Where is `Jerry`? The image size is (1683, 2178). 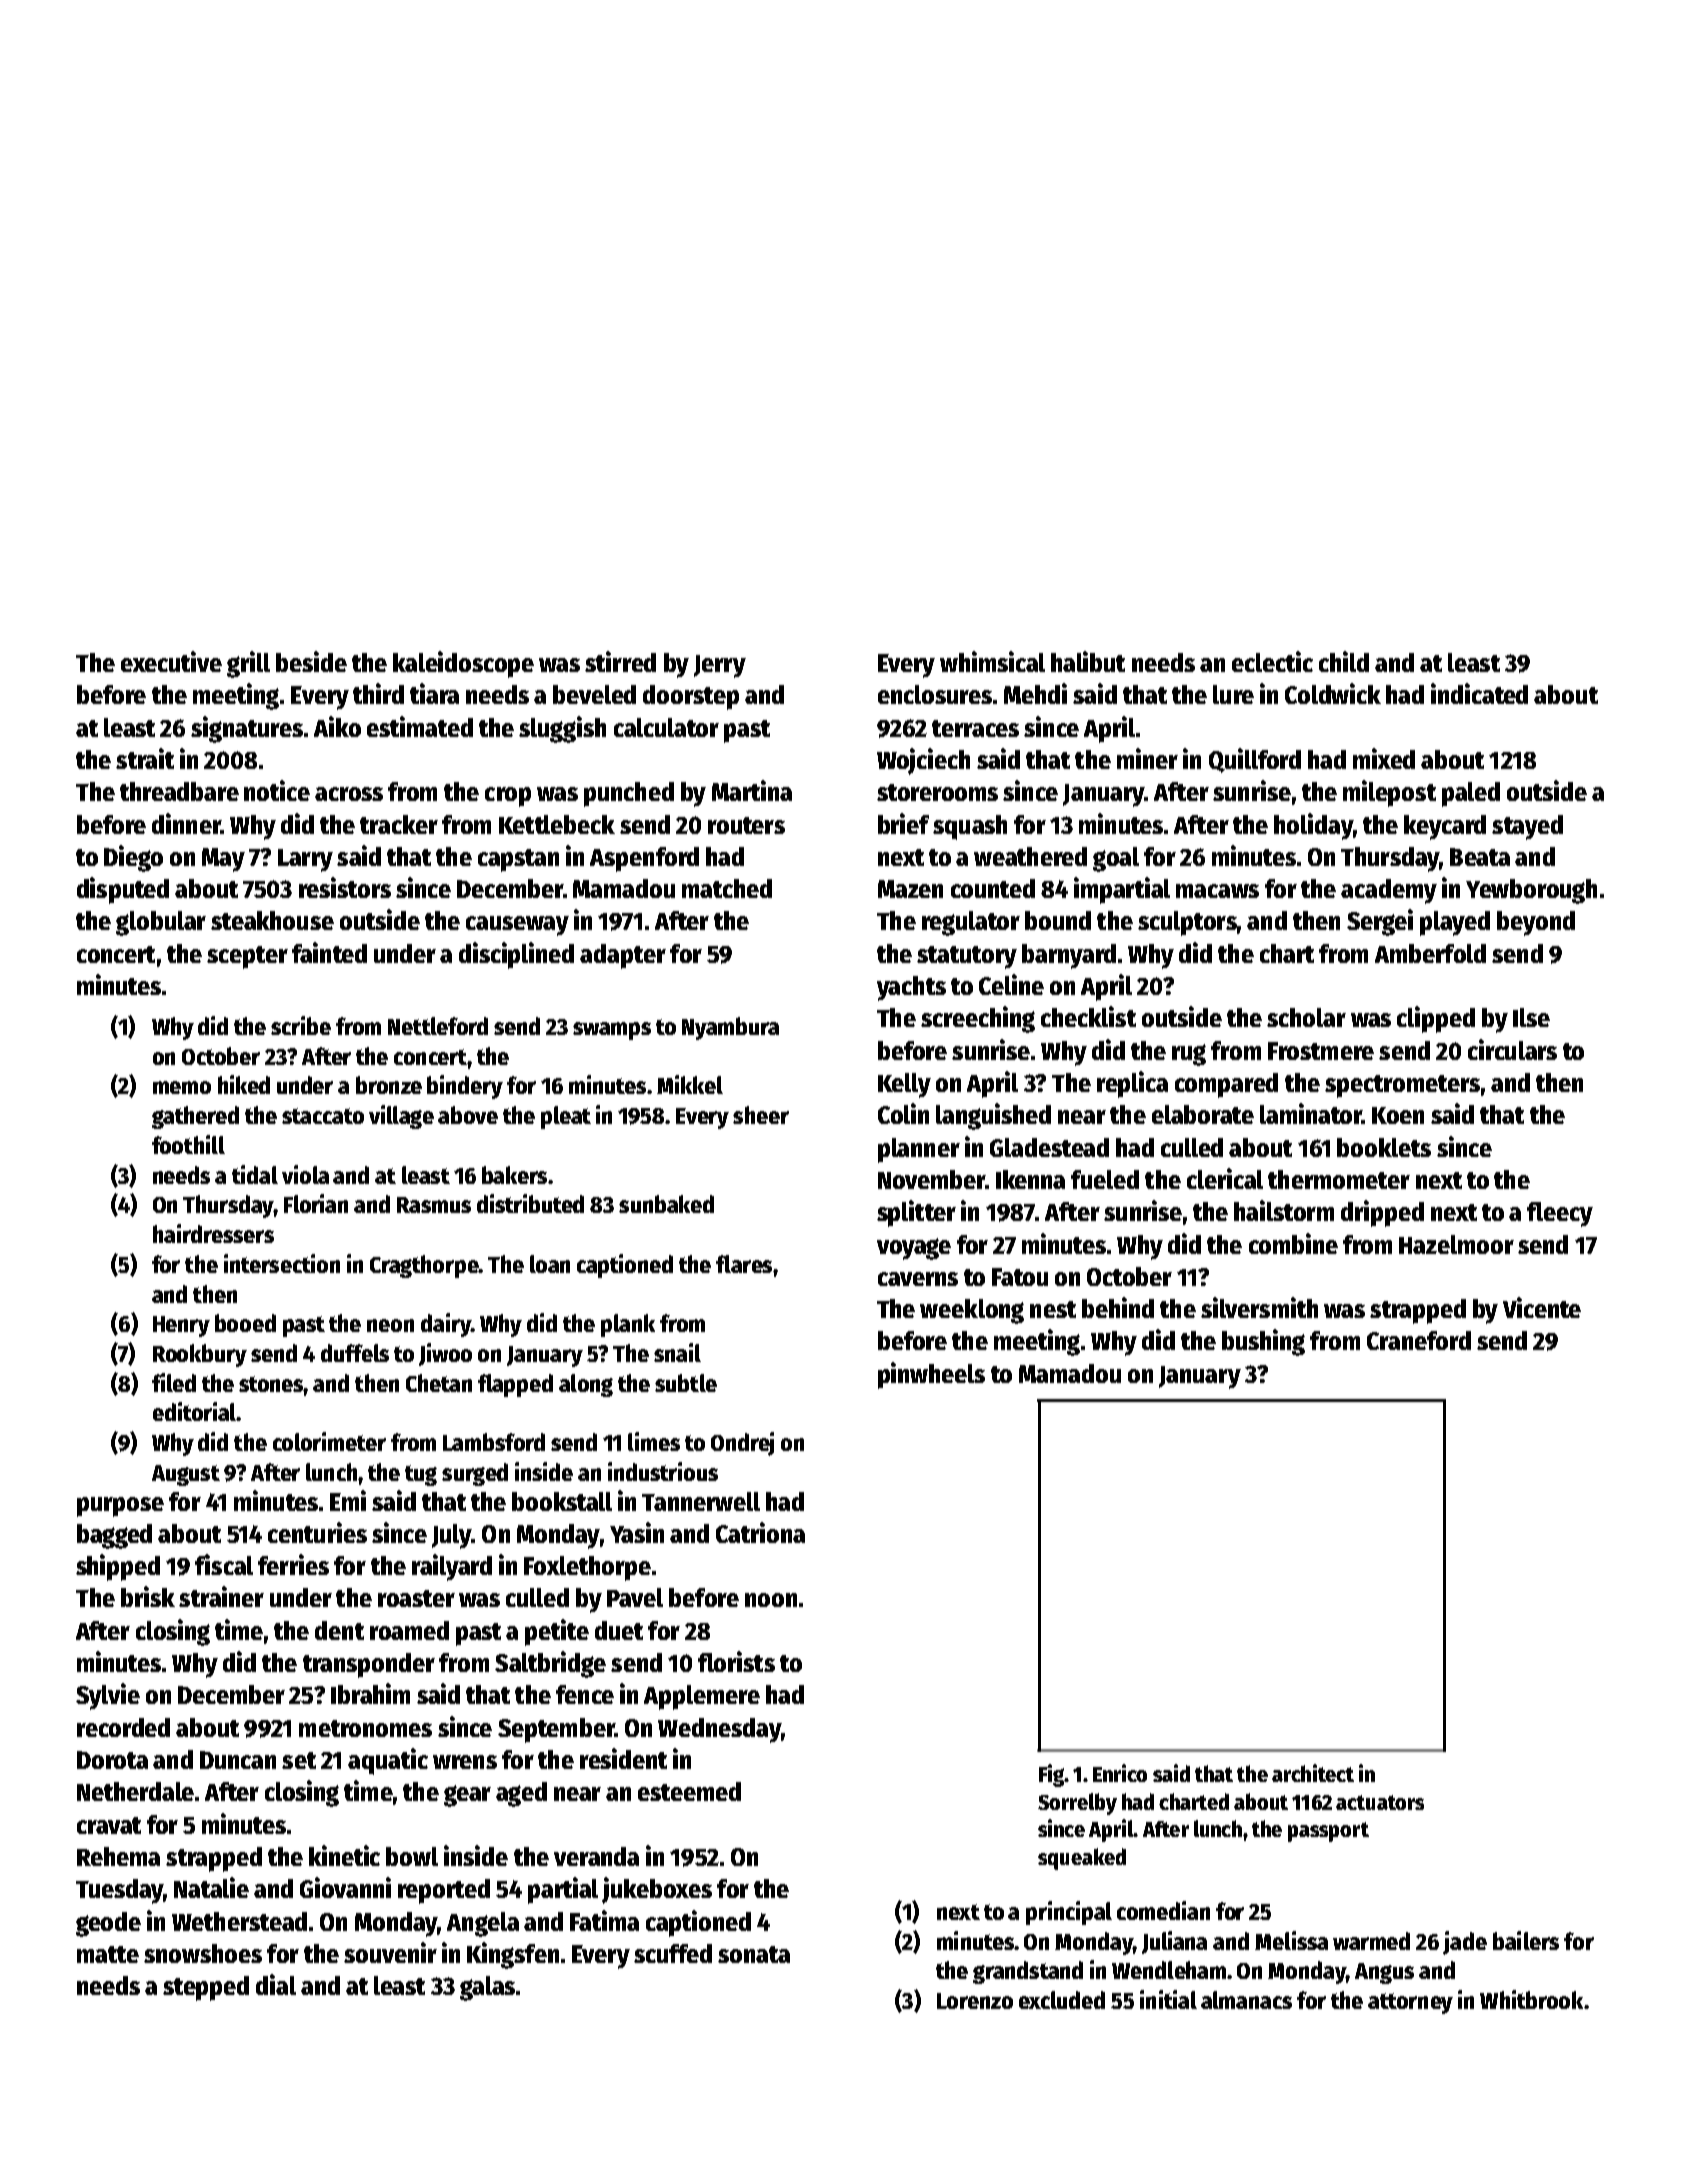
Jerry is located at coordinates (720, 666).
